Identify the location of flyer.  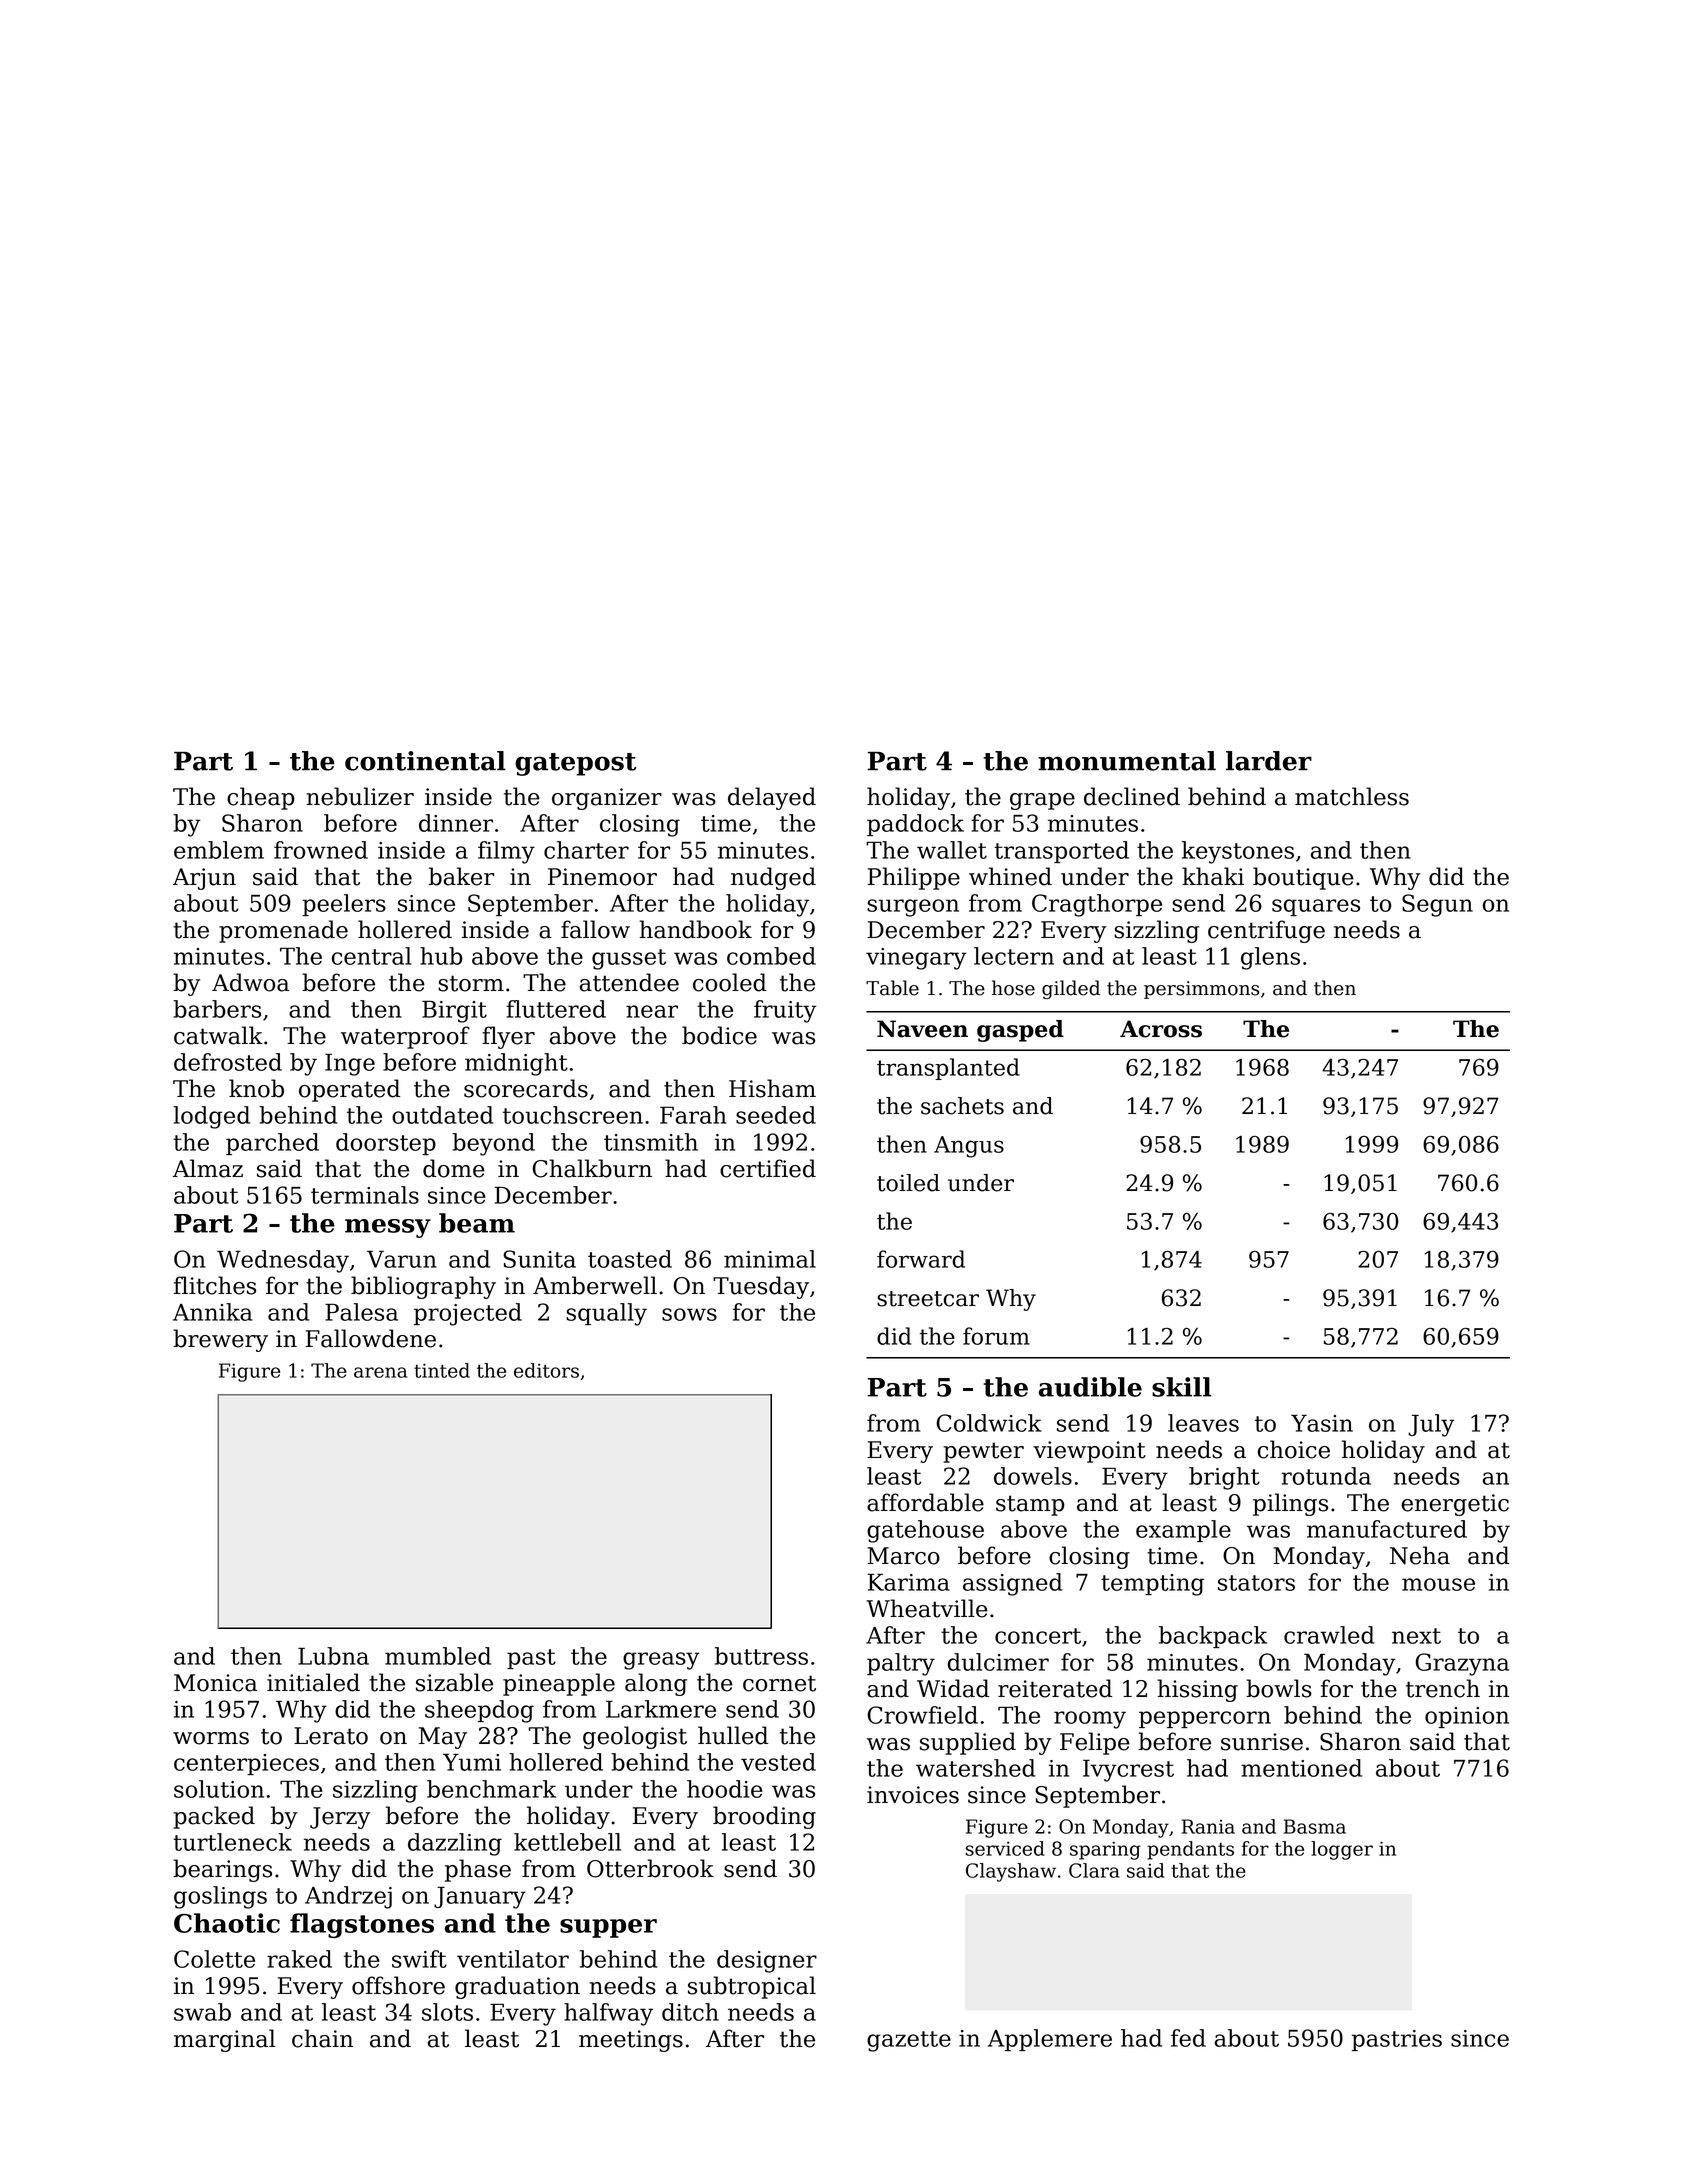
(508, 1037).
